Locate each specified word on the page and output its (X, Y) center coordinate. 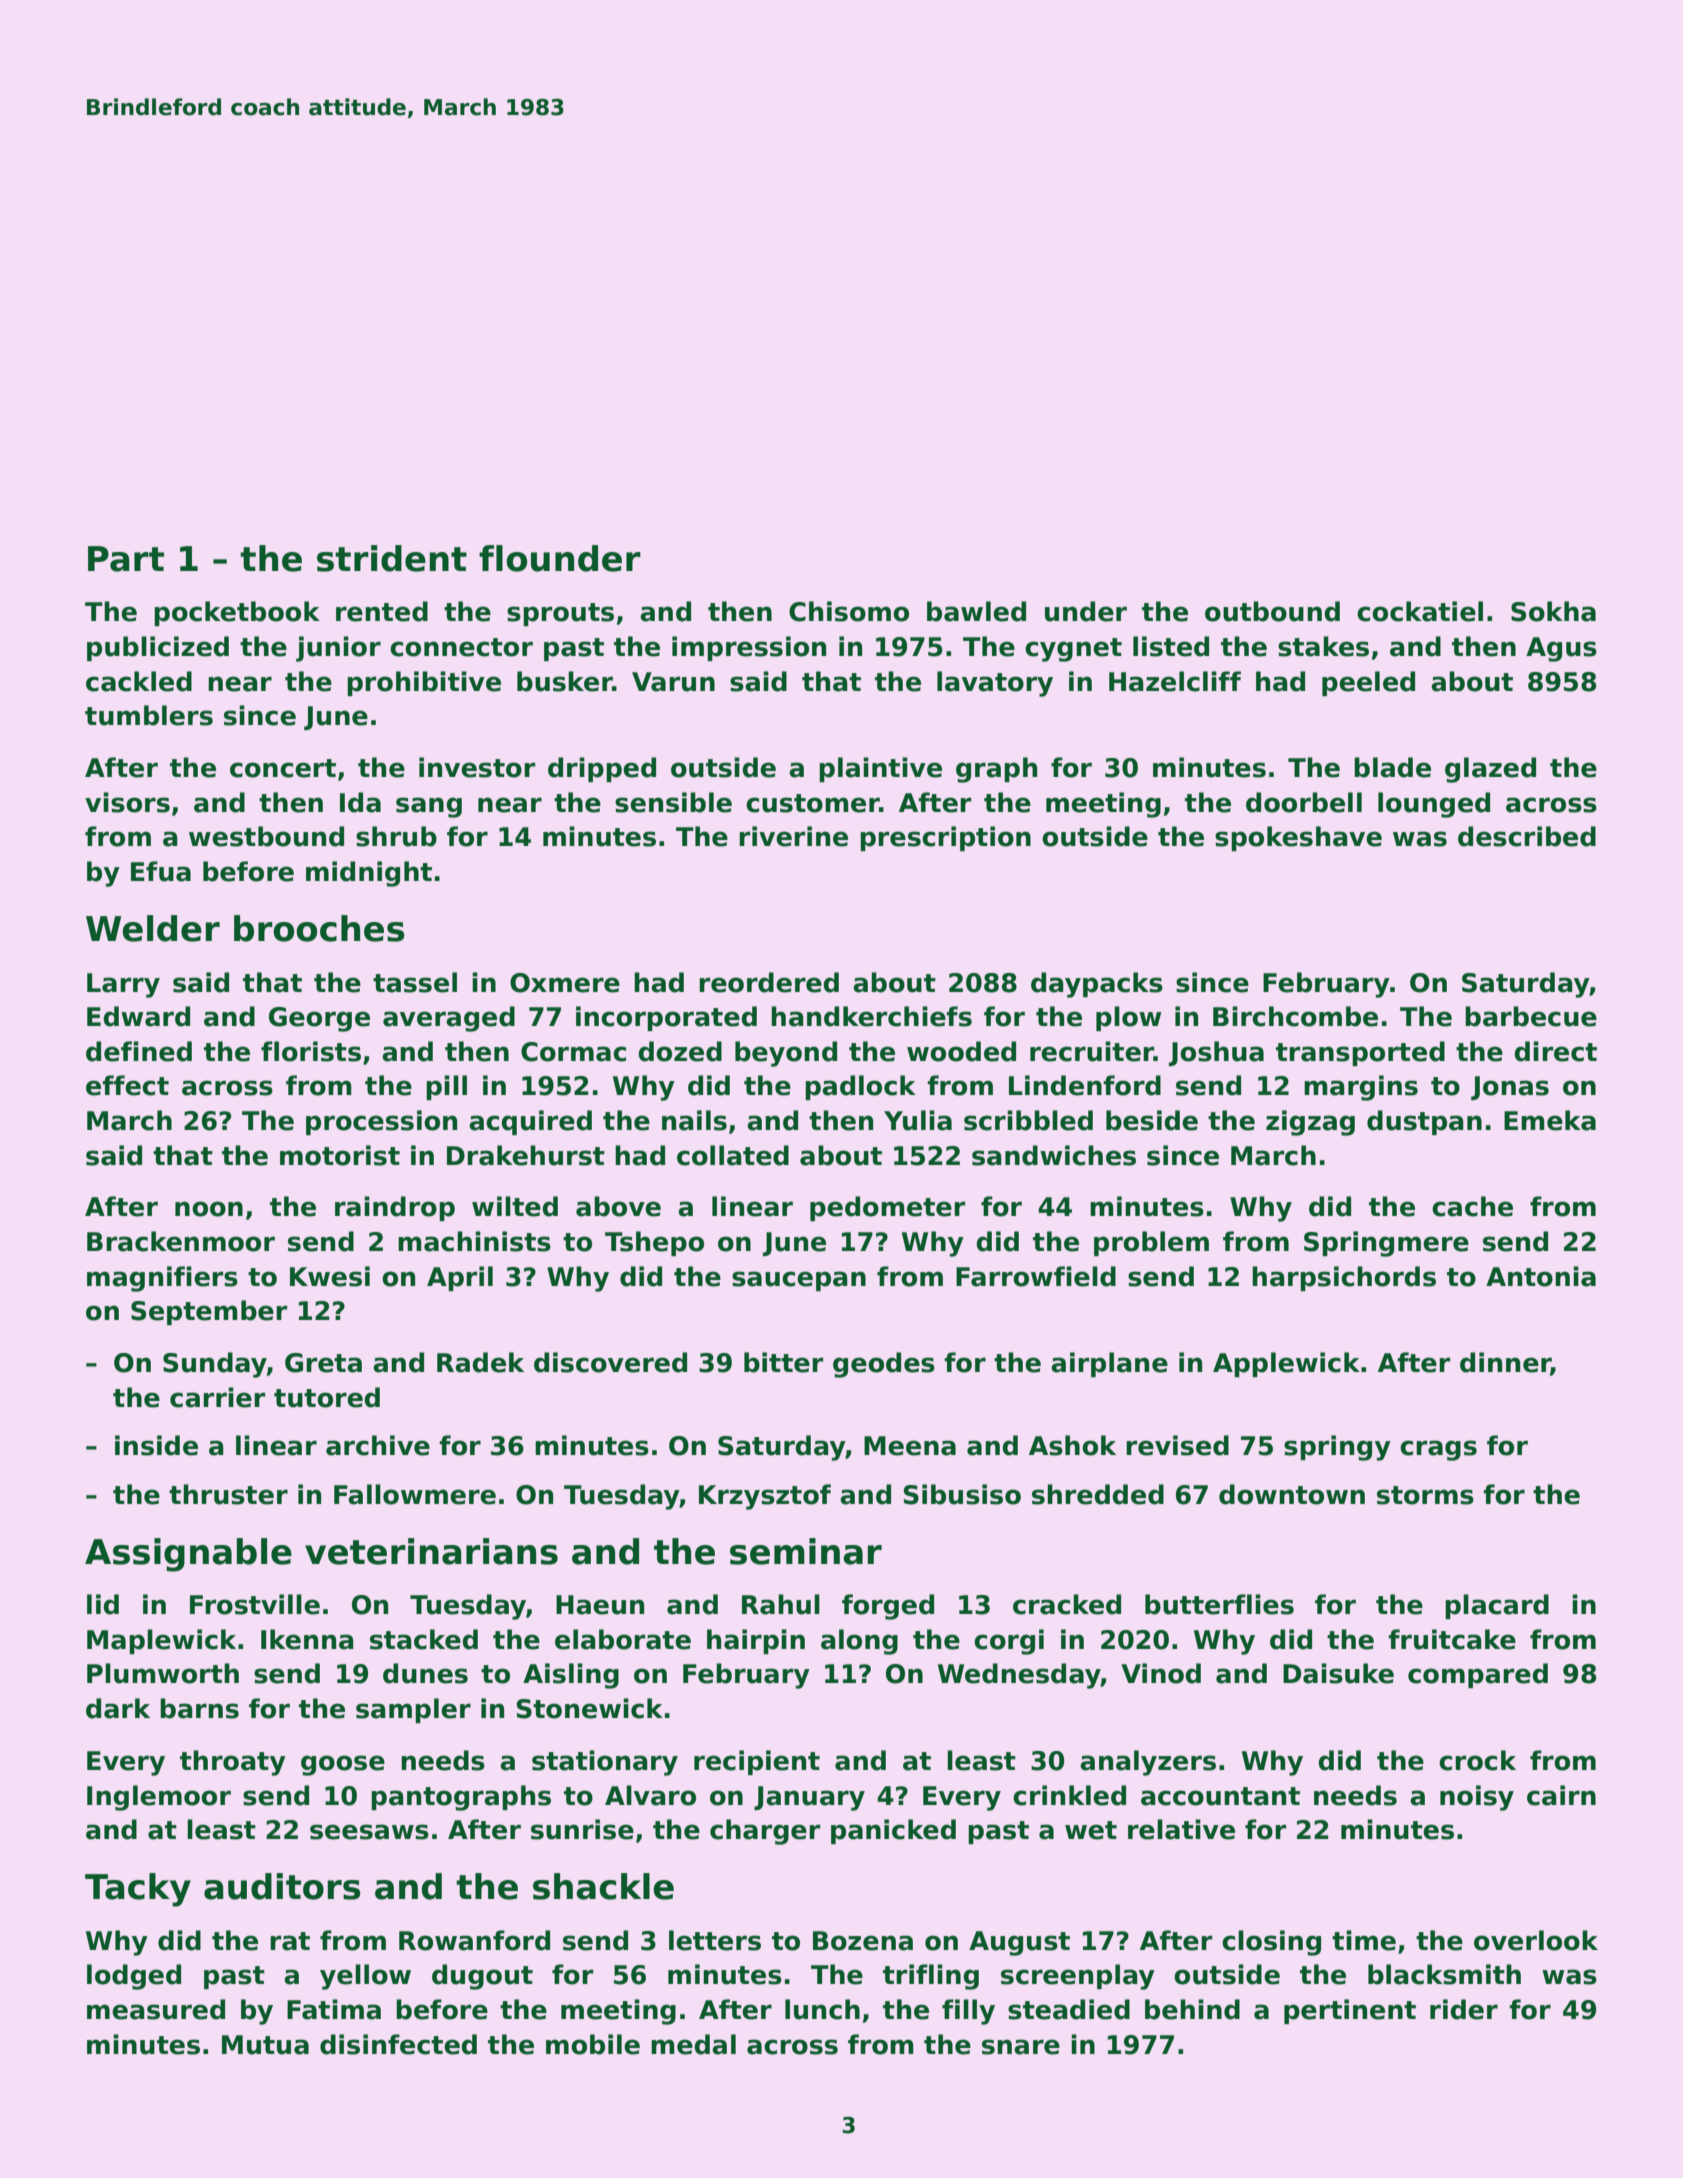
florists (311, 1051)
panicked (893, 1831)
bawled (976, 611)
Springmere (1386, 1244)
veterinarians (431, 1551)
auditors (282, 1886)
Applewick (1286, 1364)
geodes (884, 1365)
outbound (1272, 611)
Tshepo (654, 1243)
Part (126, 559)
